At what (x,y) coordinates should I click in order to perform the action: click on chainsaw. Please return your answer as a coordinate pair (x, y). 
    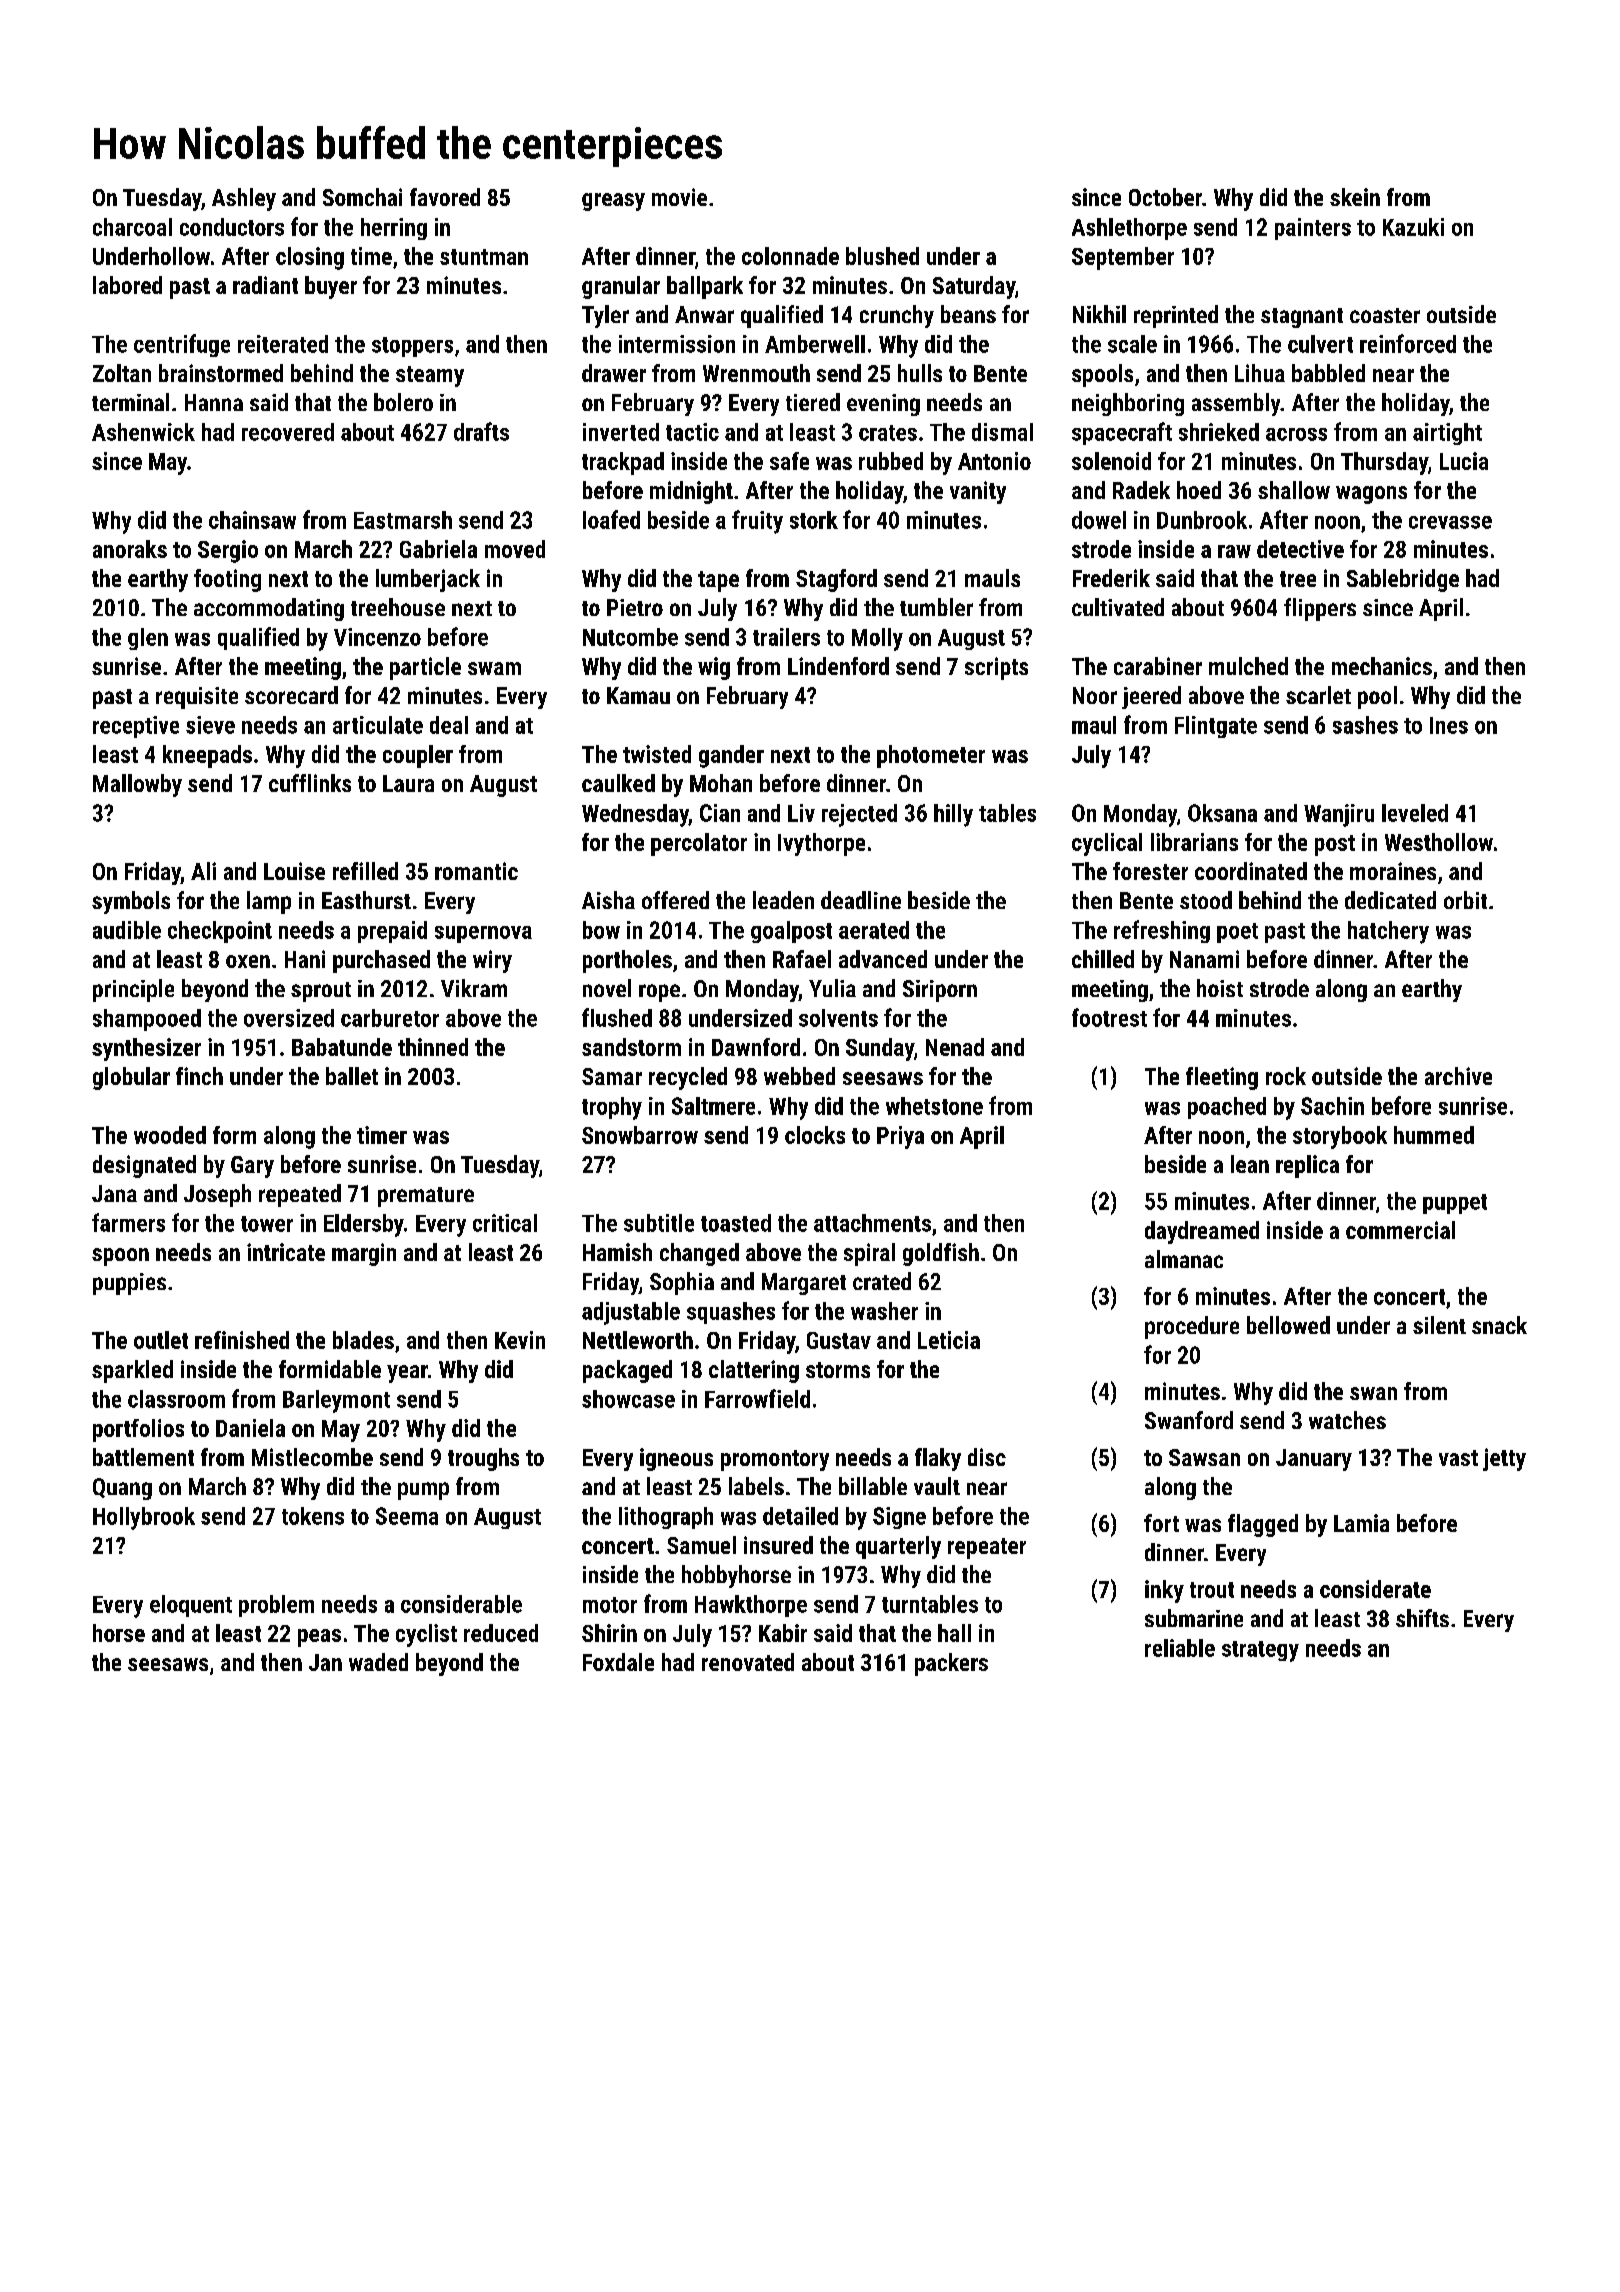
    Looking at the image, I should click on (252, 520).
